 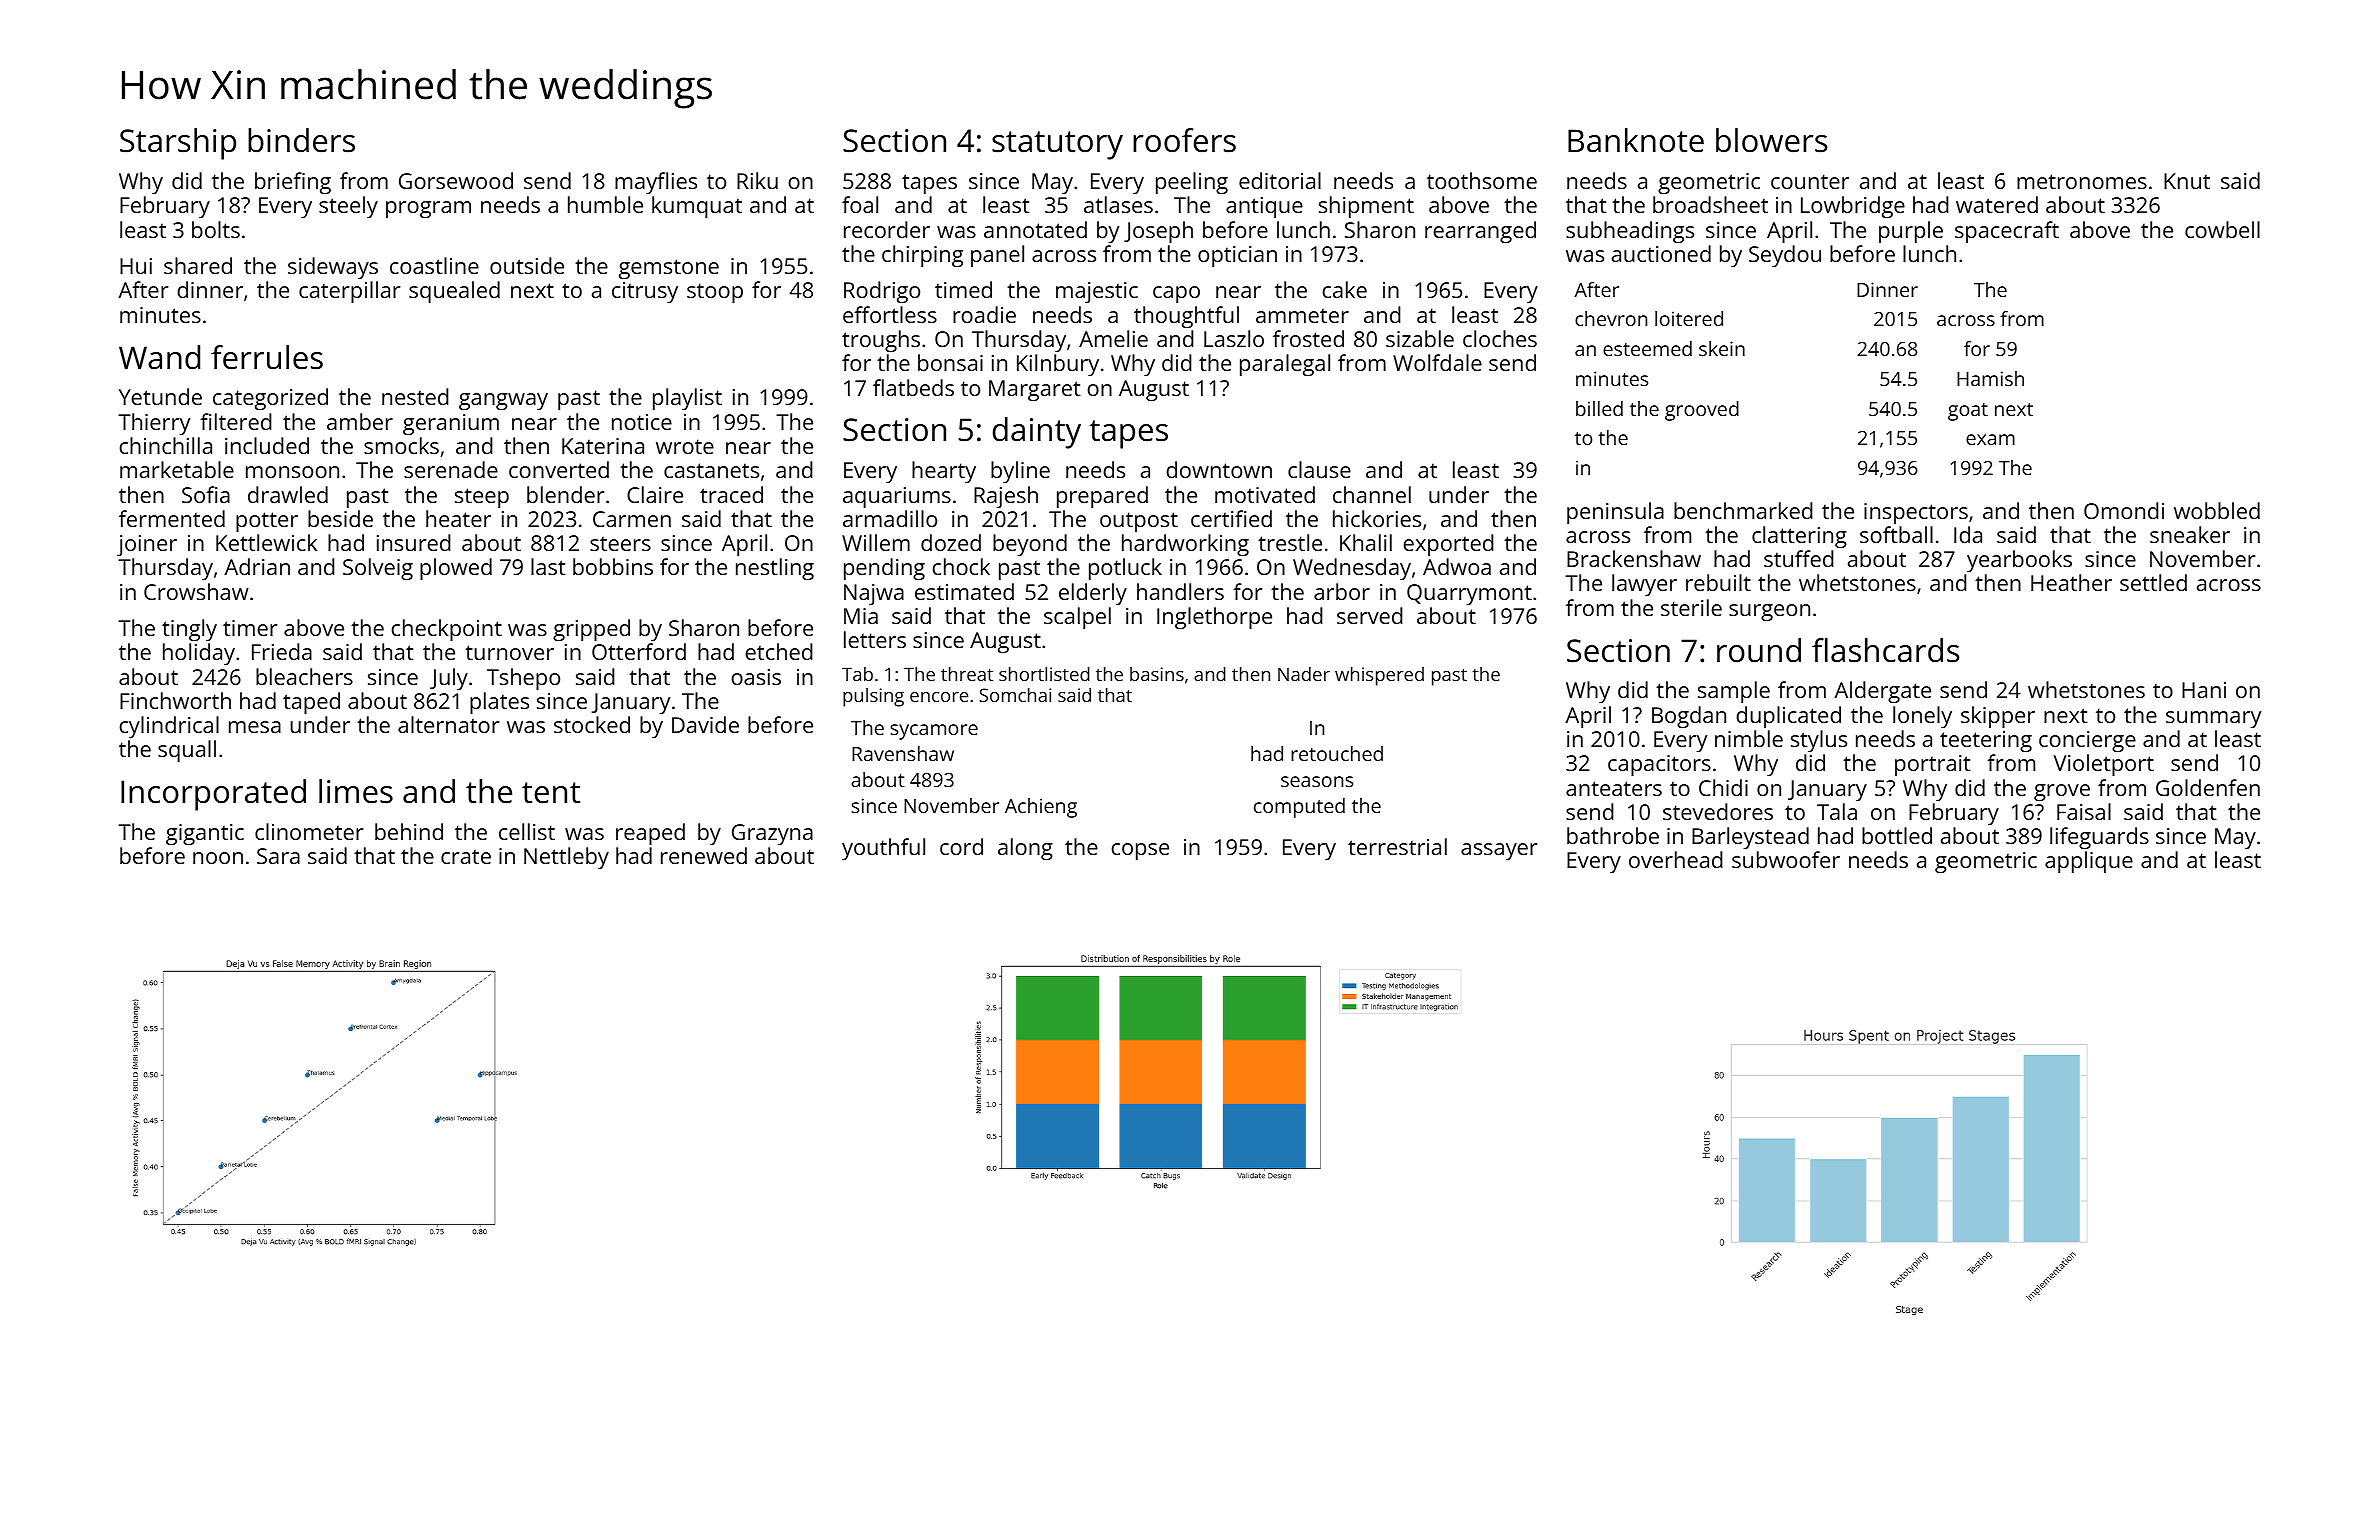 What do you see at coordinates (1722, 348) in the page?
I see `skein` at bounding box center [1722, 348].
